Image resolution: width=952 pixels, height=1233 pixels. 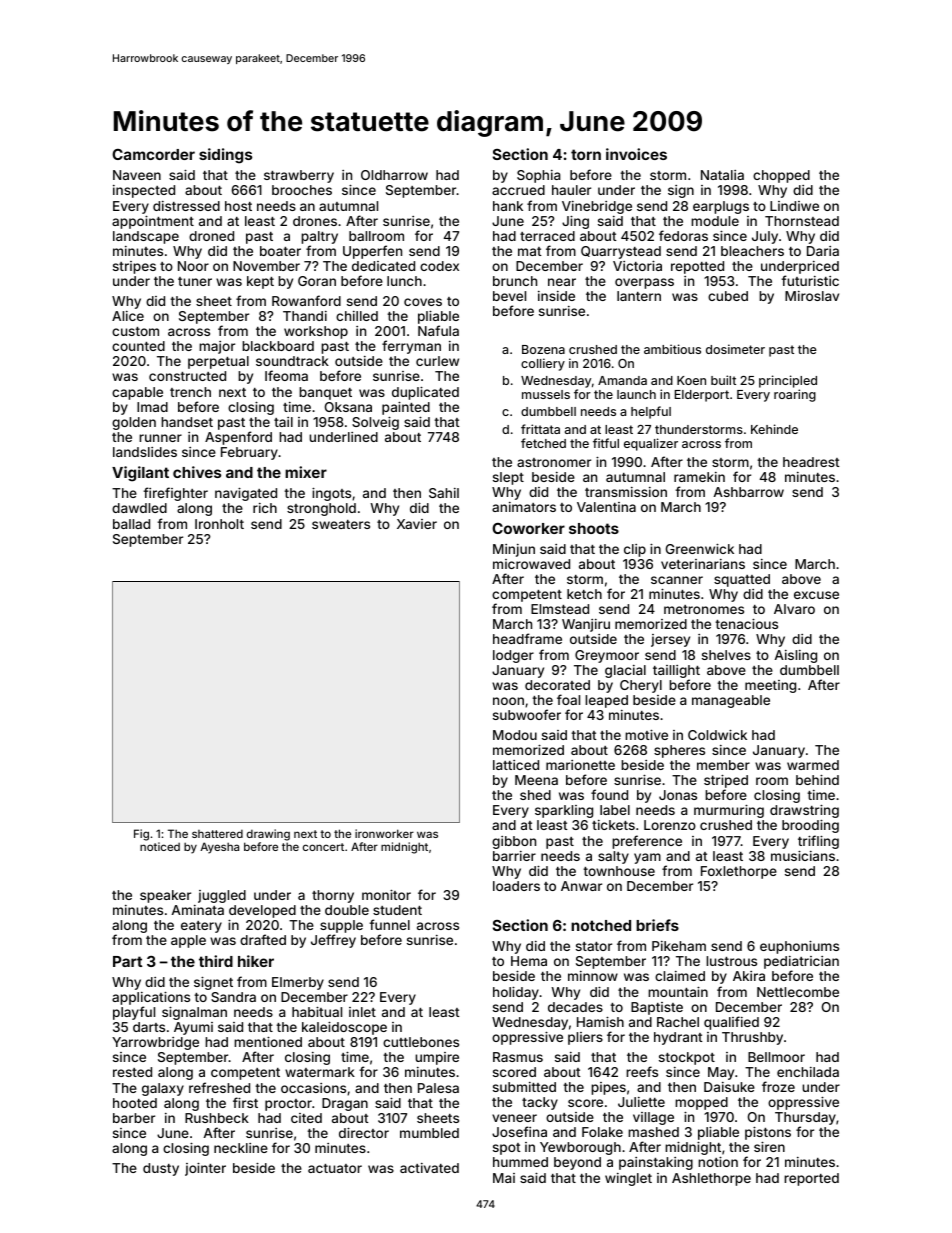 What do you see at coordinates (421, 1042) in the screenshot?
I see `cuttlebones` at bounding box center [421, 1042].
